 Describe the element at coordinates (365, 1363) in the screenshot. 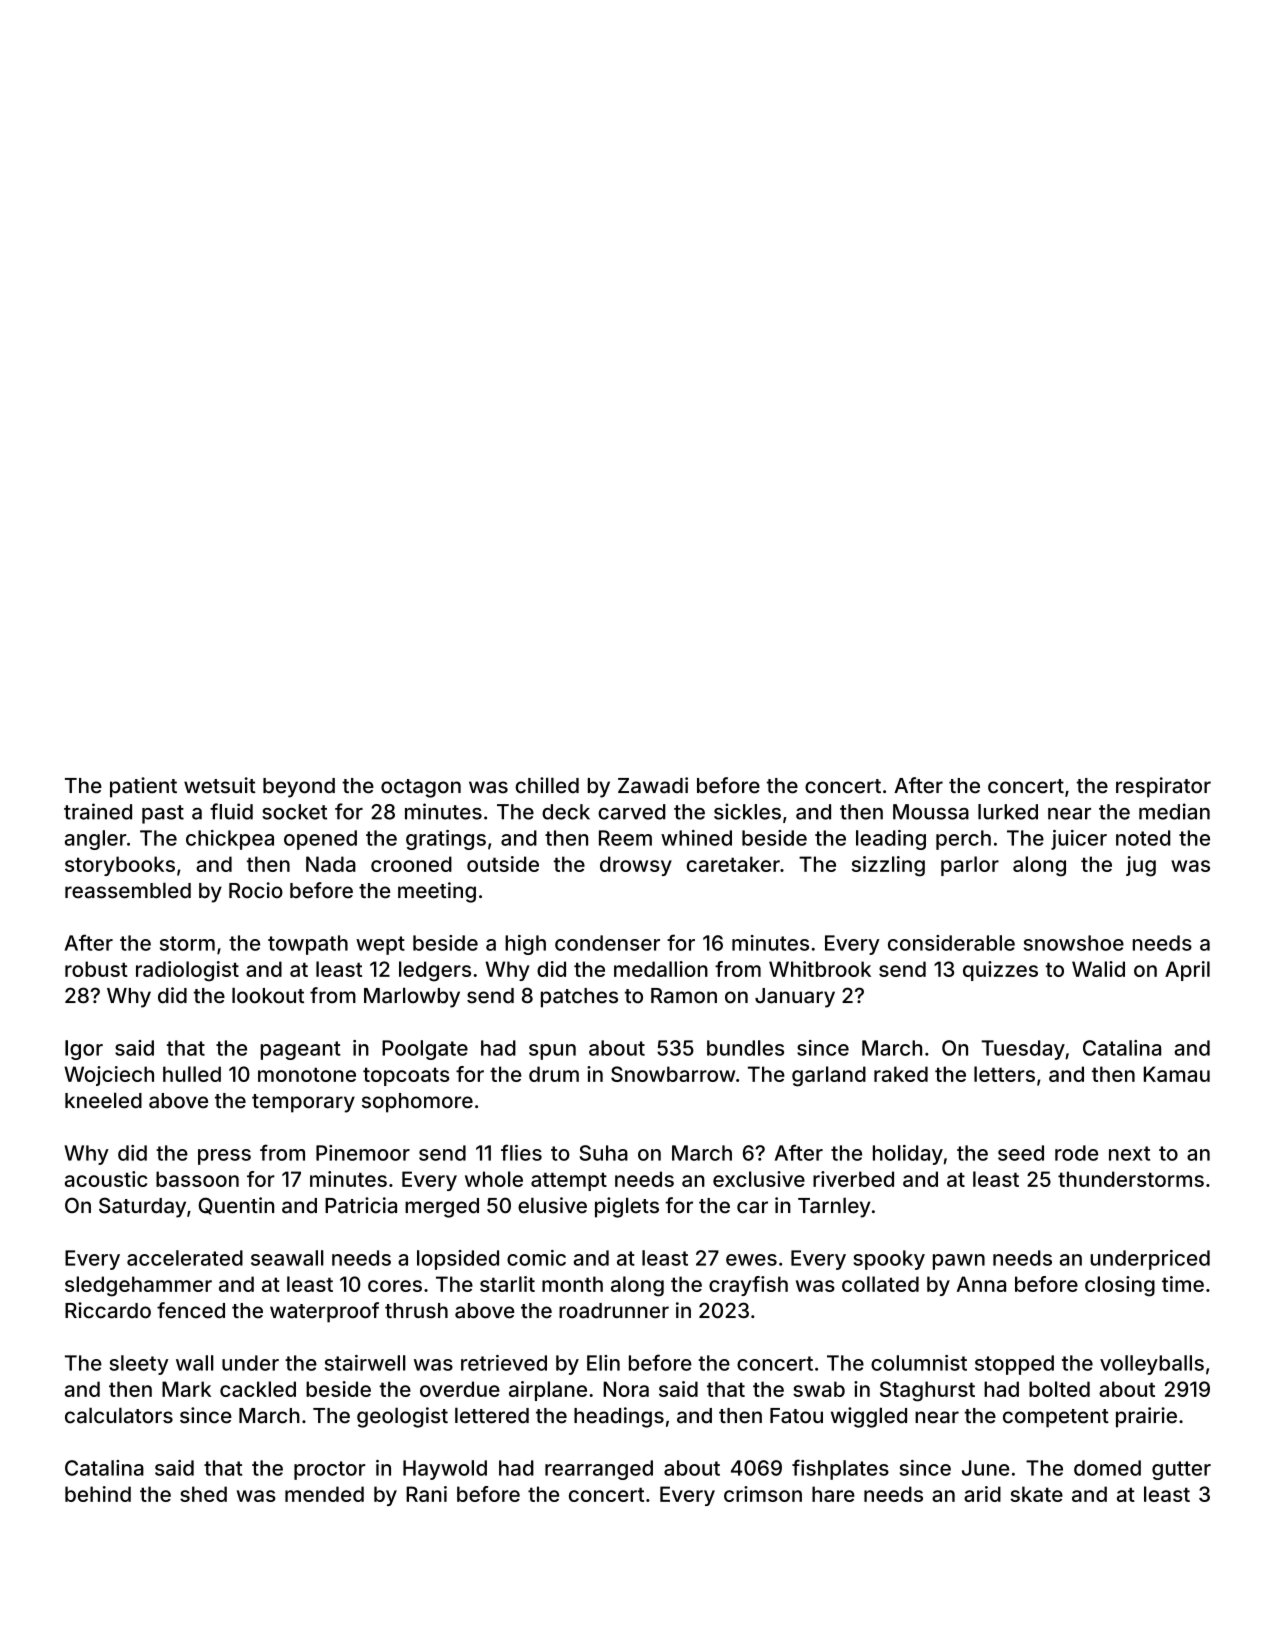

I see `stairwell` at that location.
